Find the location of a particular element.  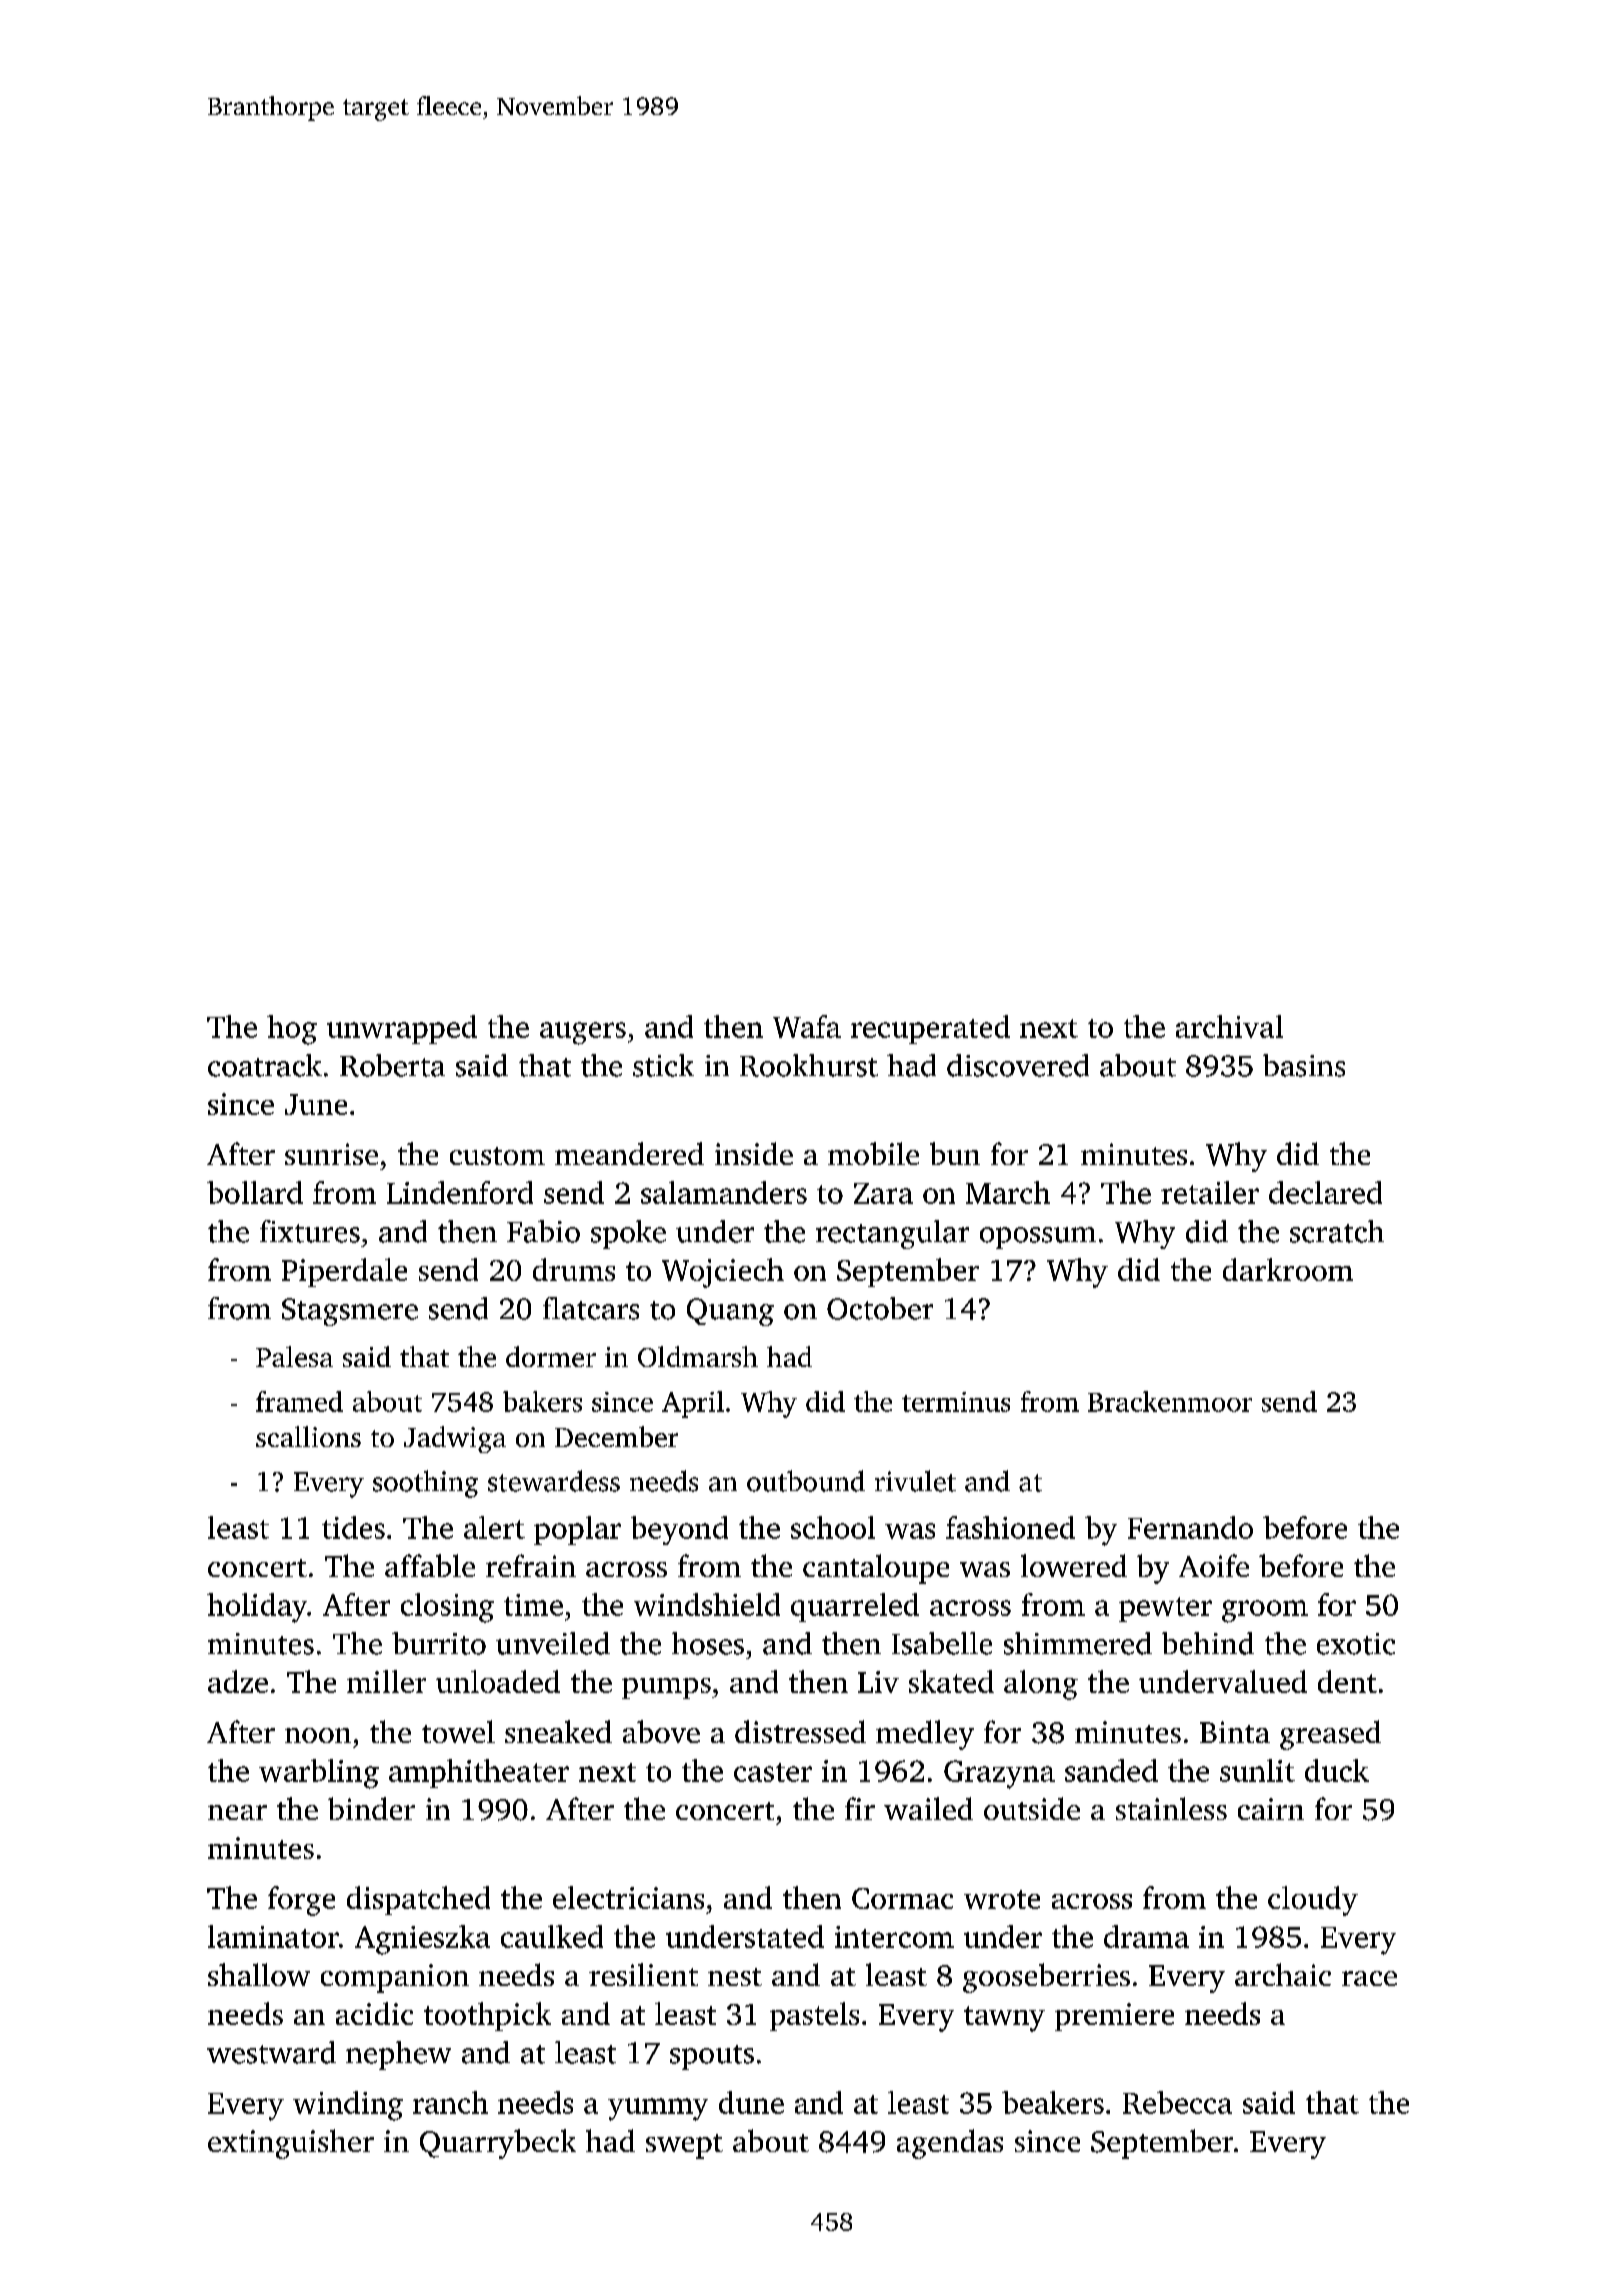

agendas is located at coordinates (950, 2144).
